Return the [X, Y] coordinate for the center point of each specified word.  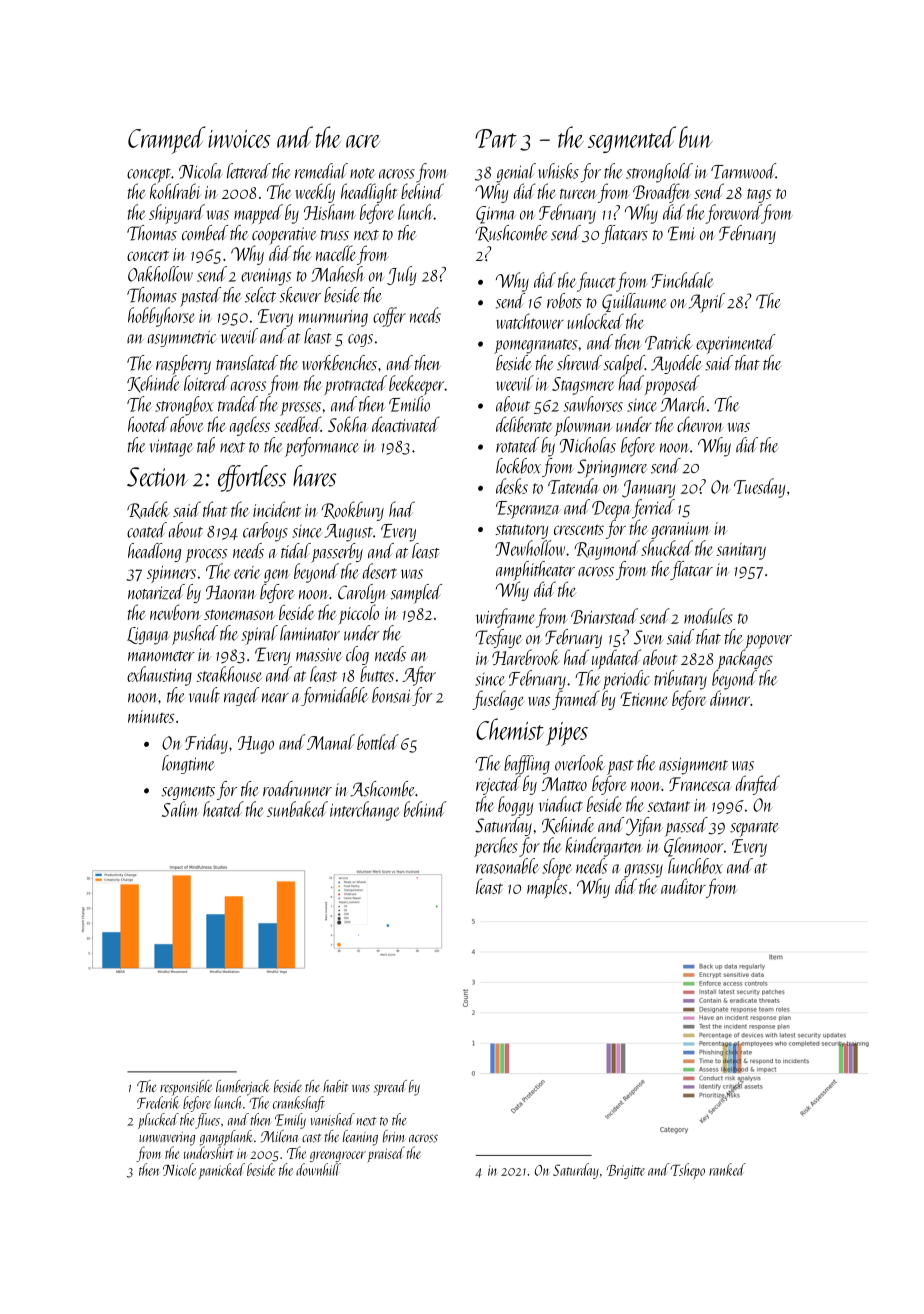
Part [496, 138]
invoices [239, 139]
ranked [727, 1169]
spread [390, 1088]
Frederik [158, 1102]
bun [696, 137]
